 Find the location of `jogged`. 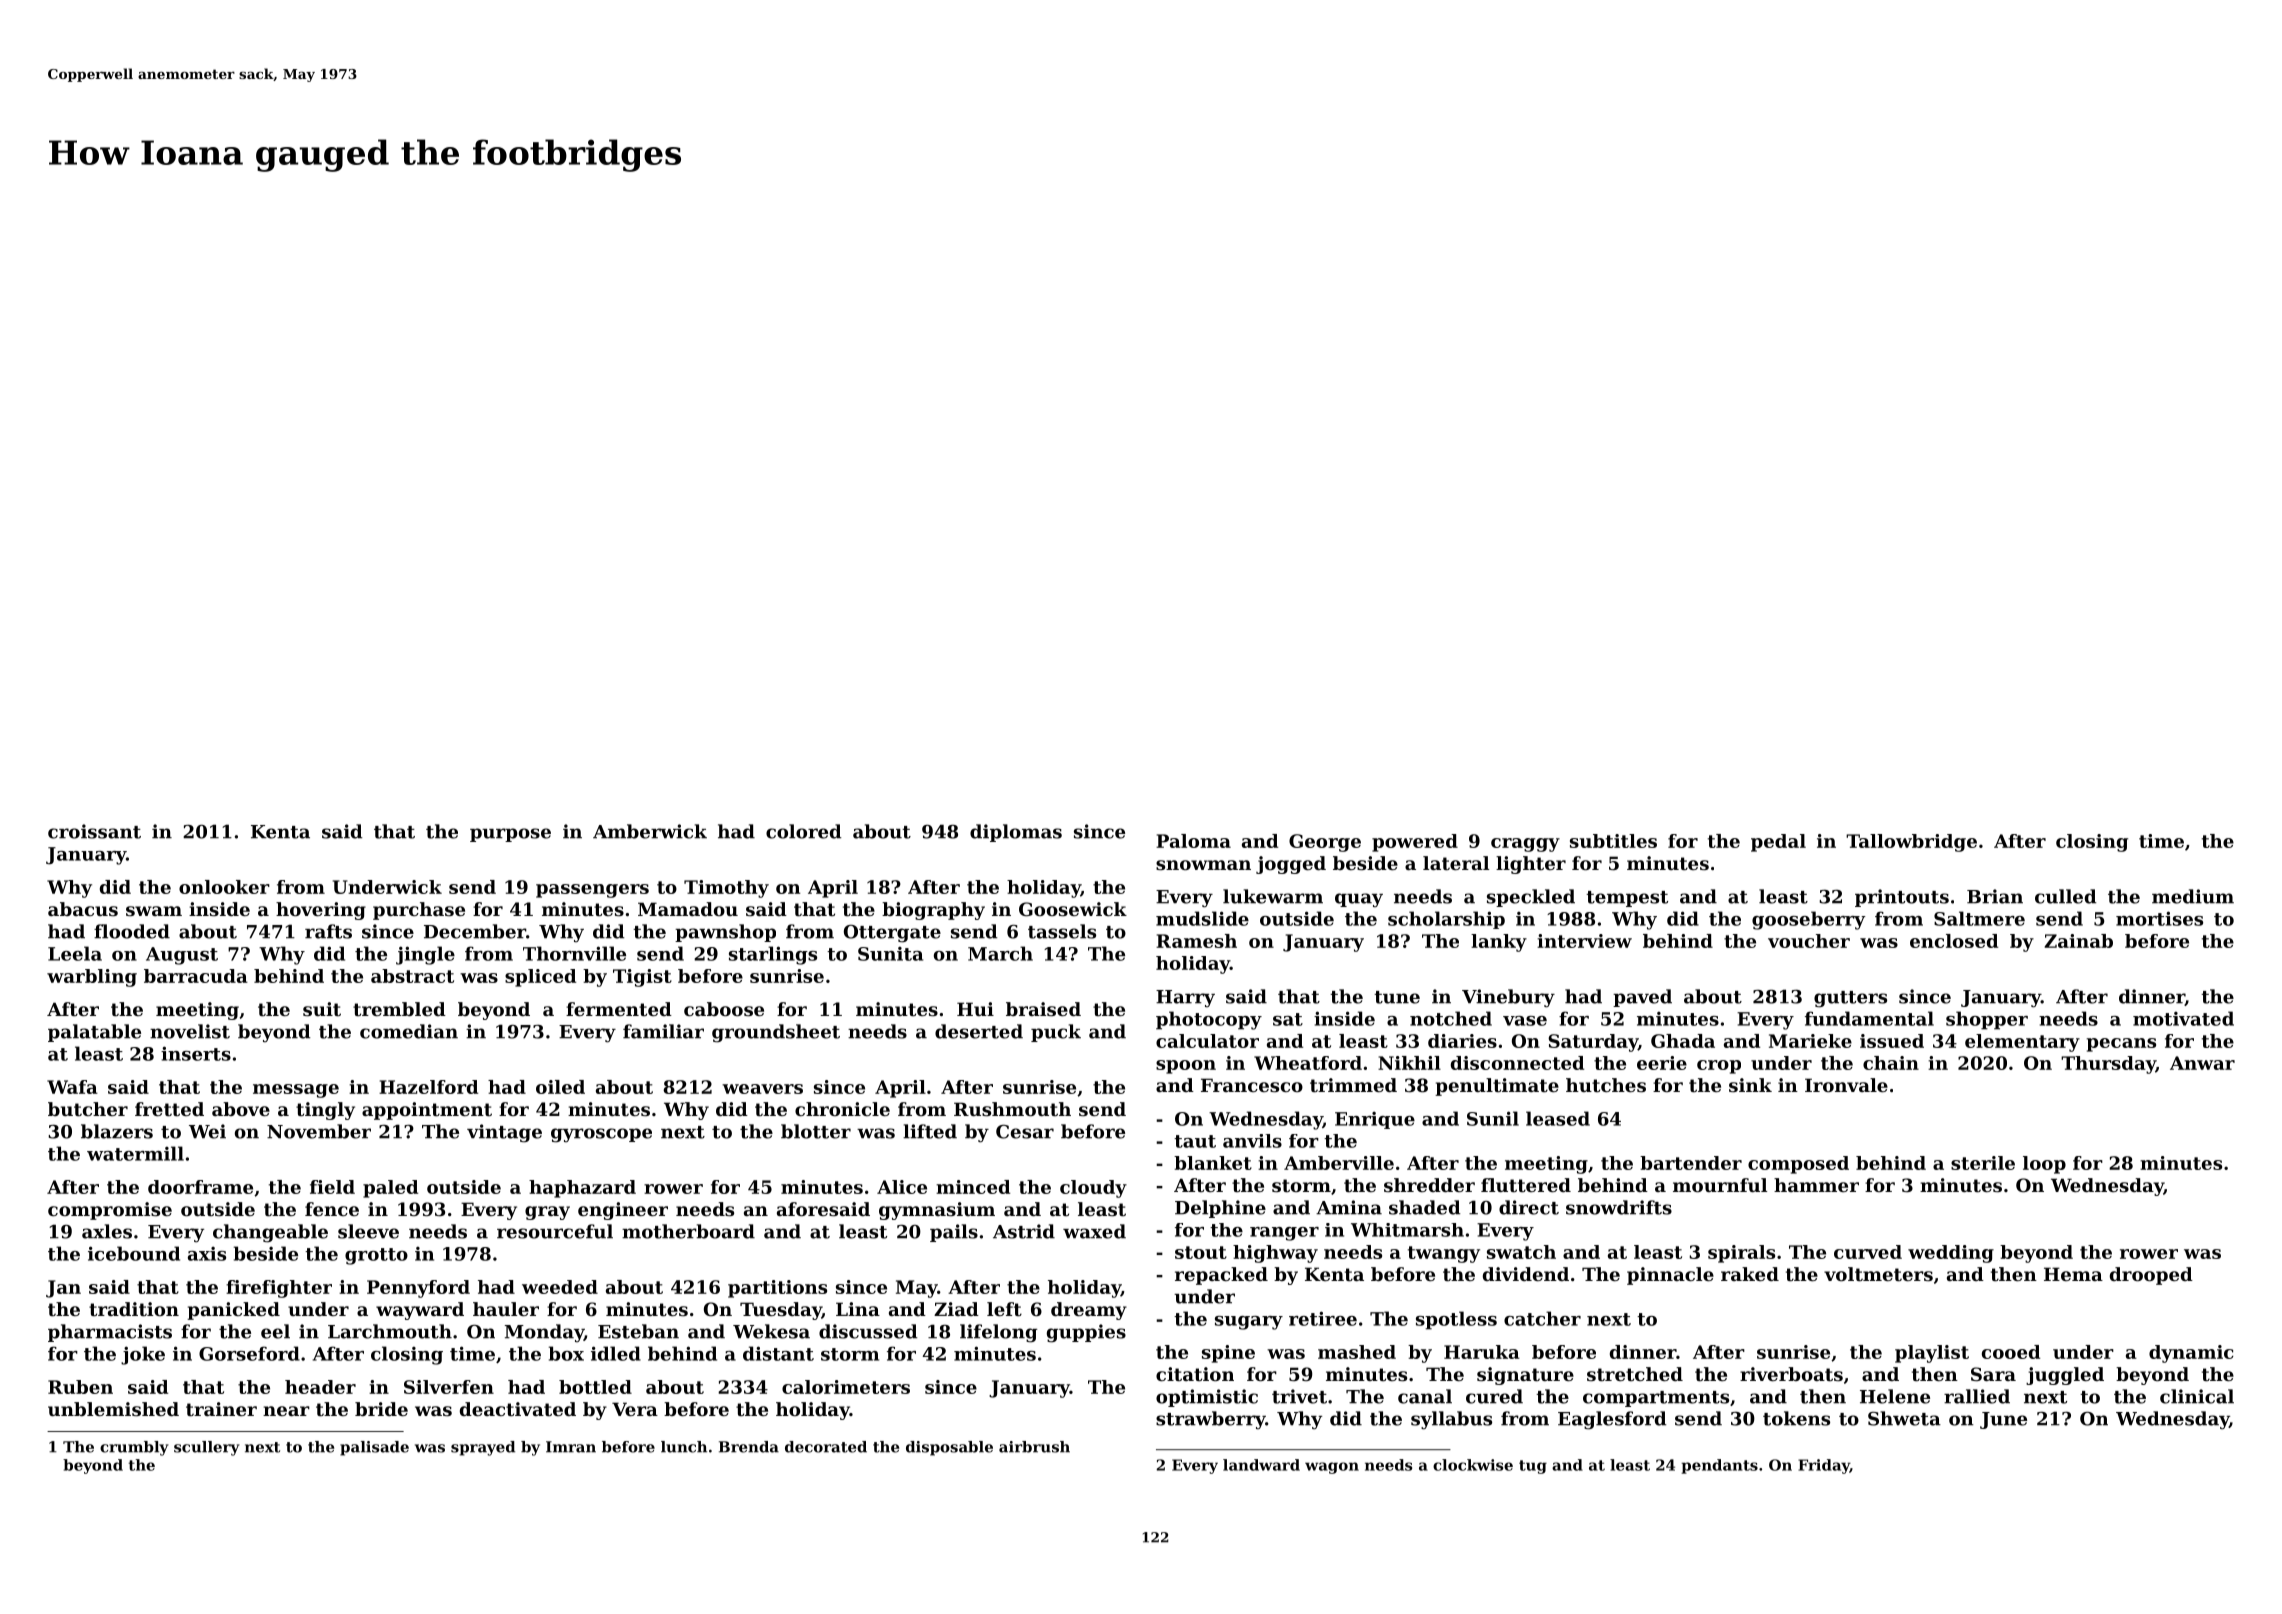

jogged is located at coordinates (1291, 865).
